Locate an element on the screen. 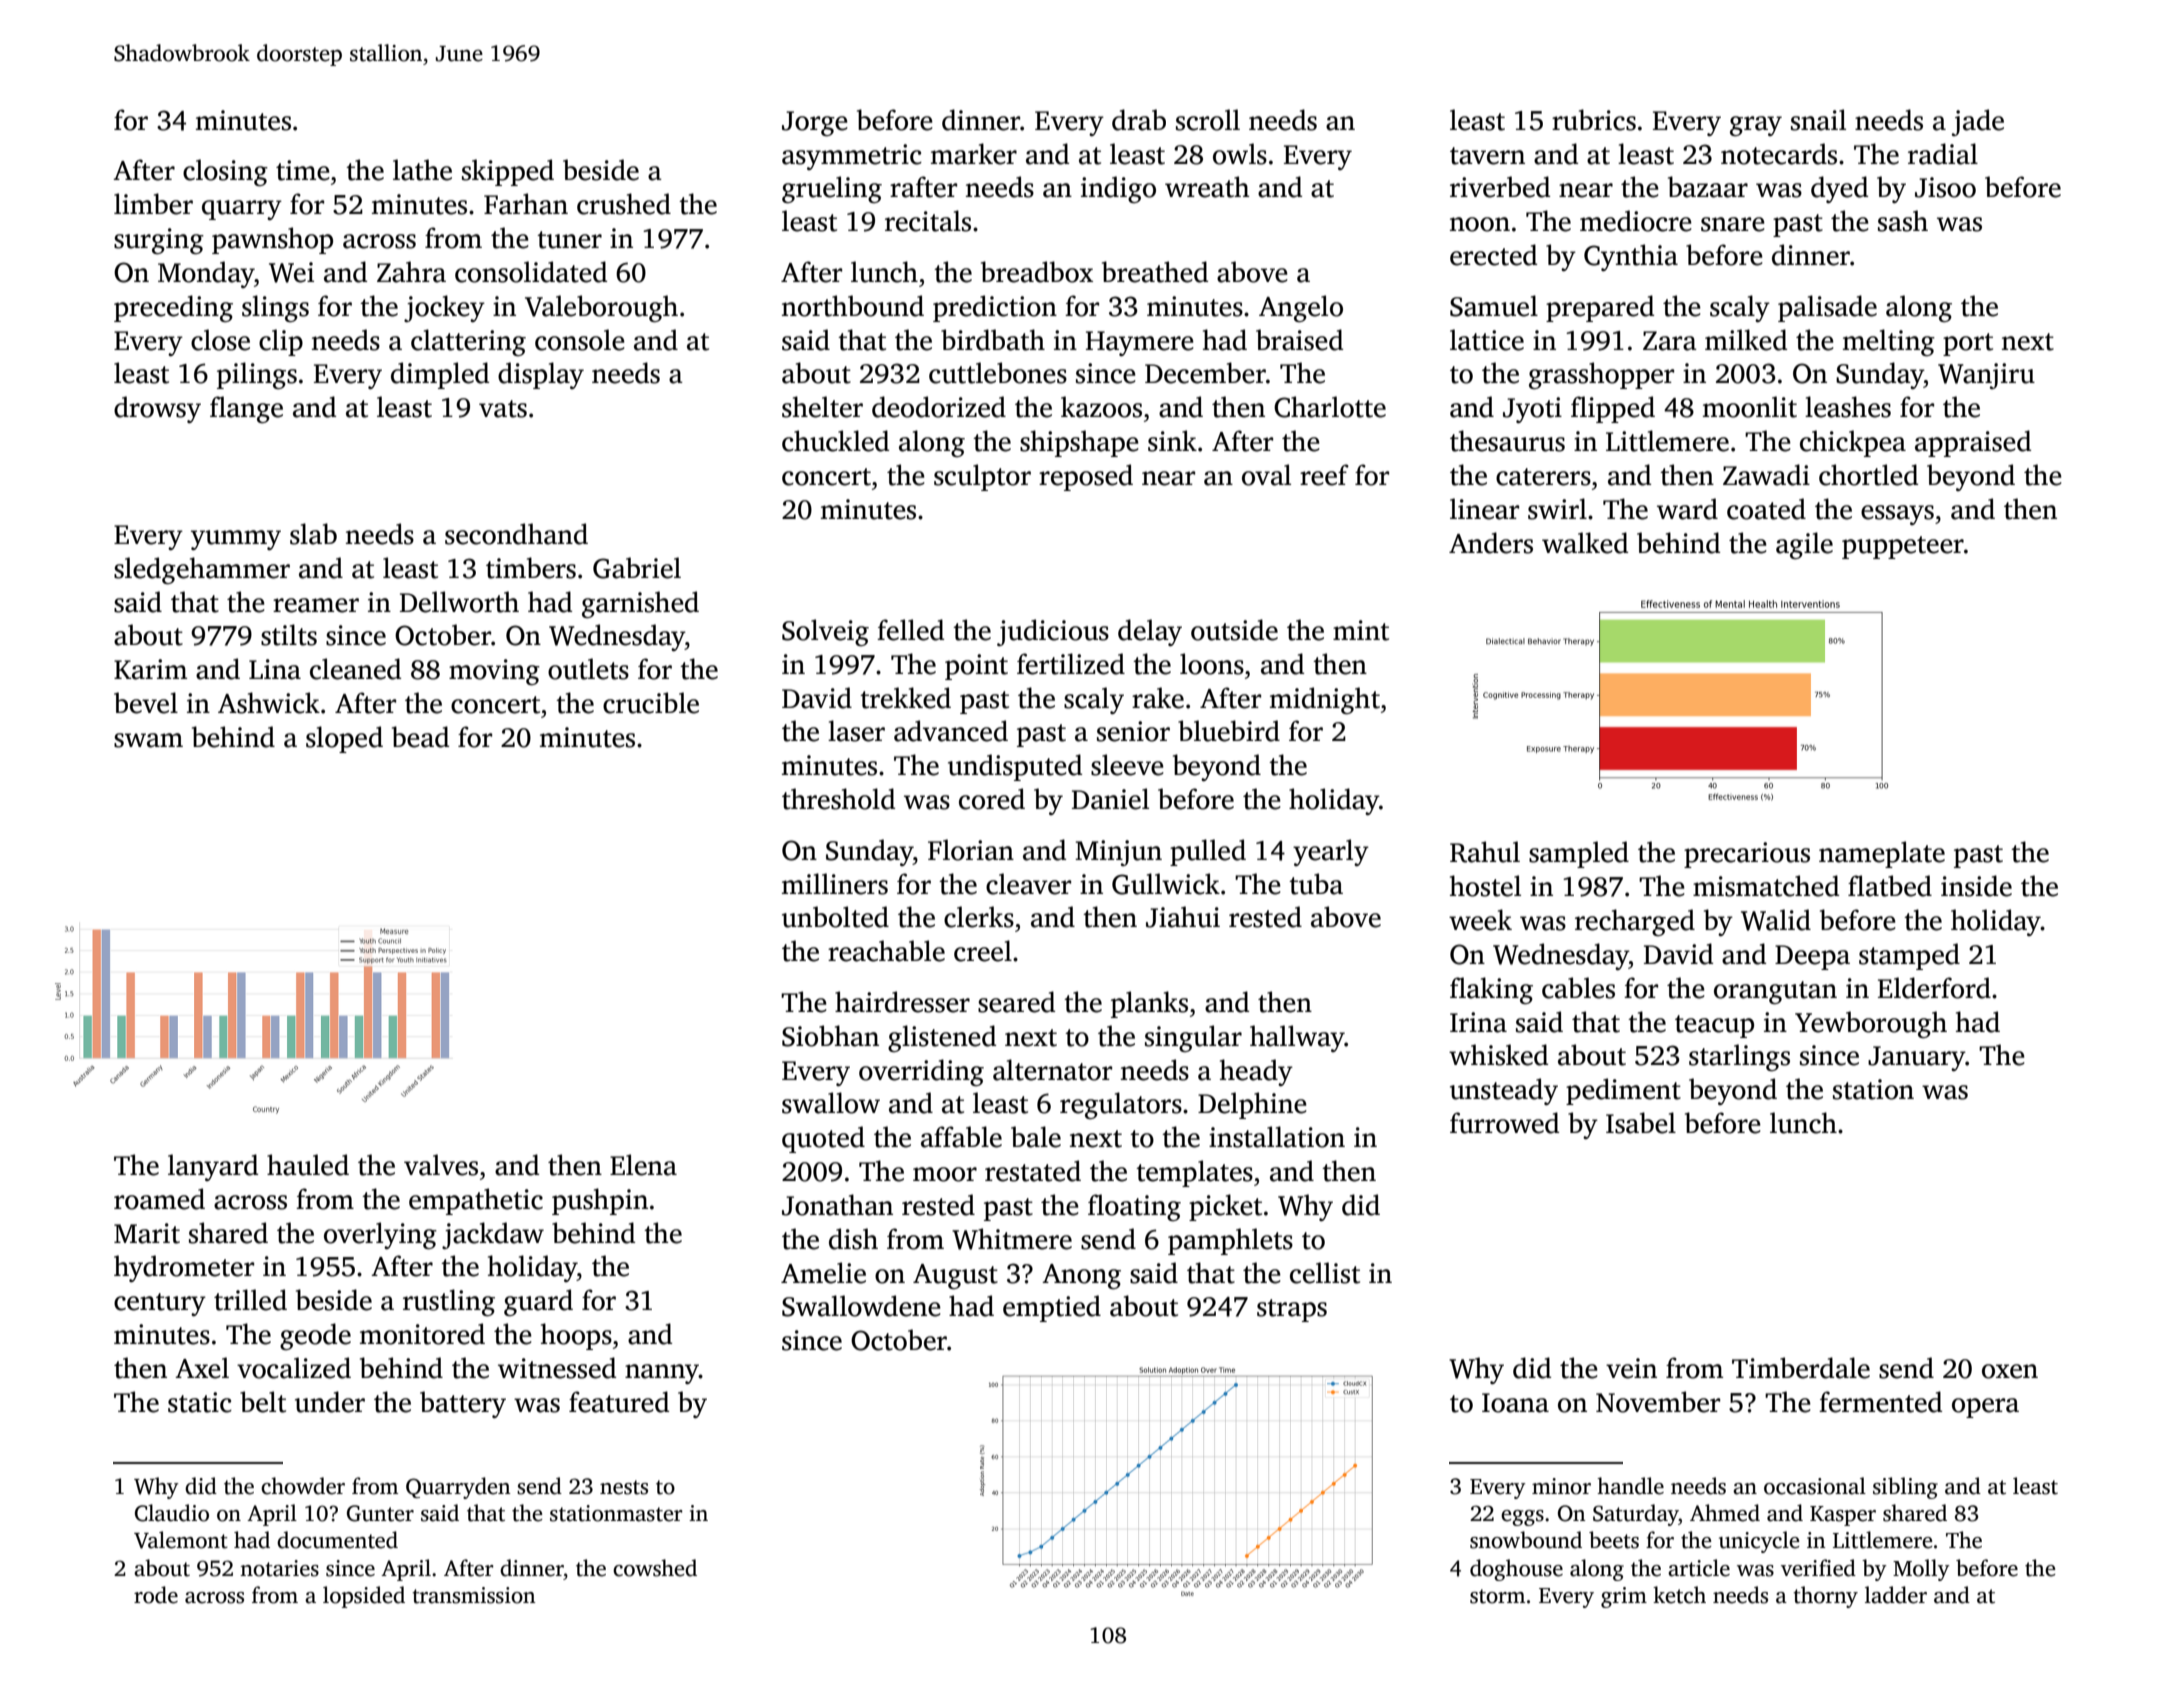 Image resolution: width=2178 pixels, height=1683 pixels. Jorge is located at coordinates (815, 123).
